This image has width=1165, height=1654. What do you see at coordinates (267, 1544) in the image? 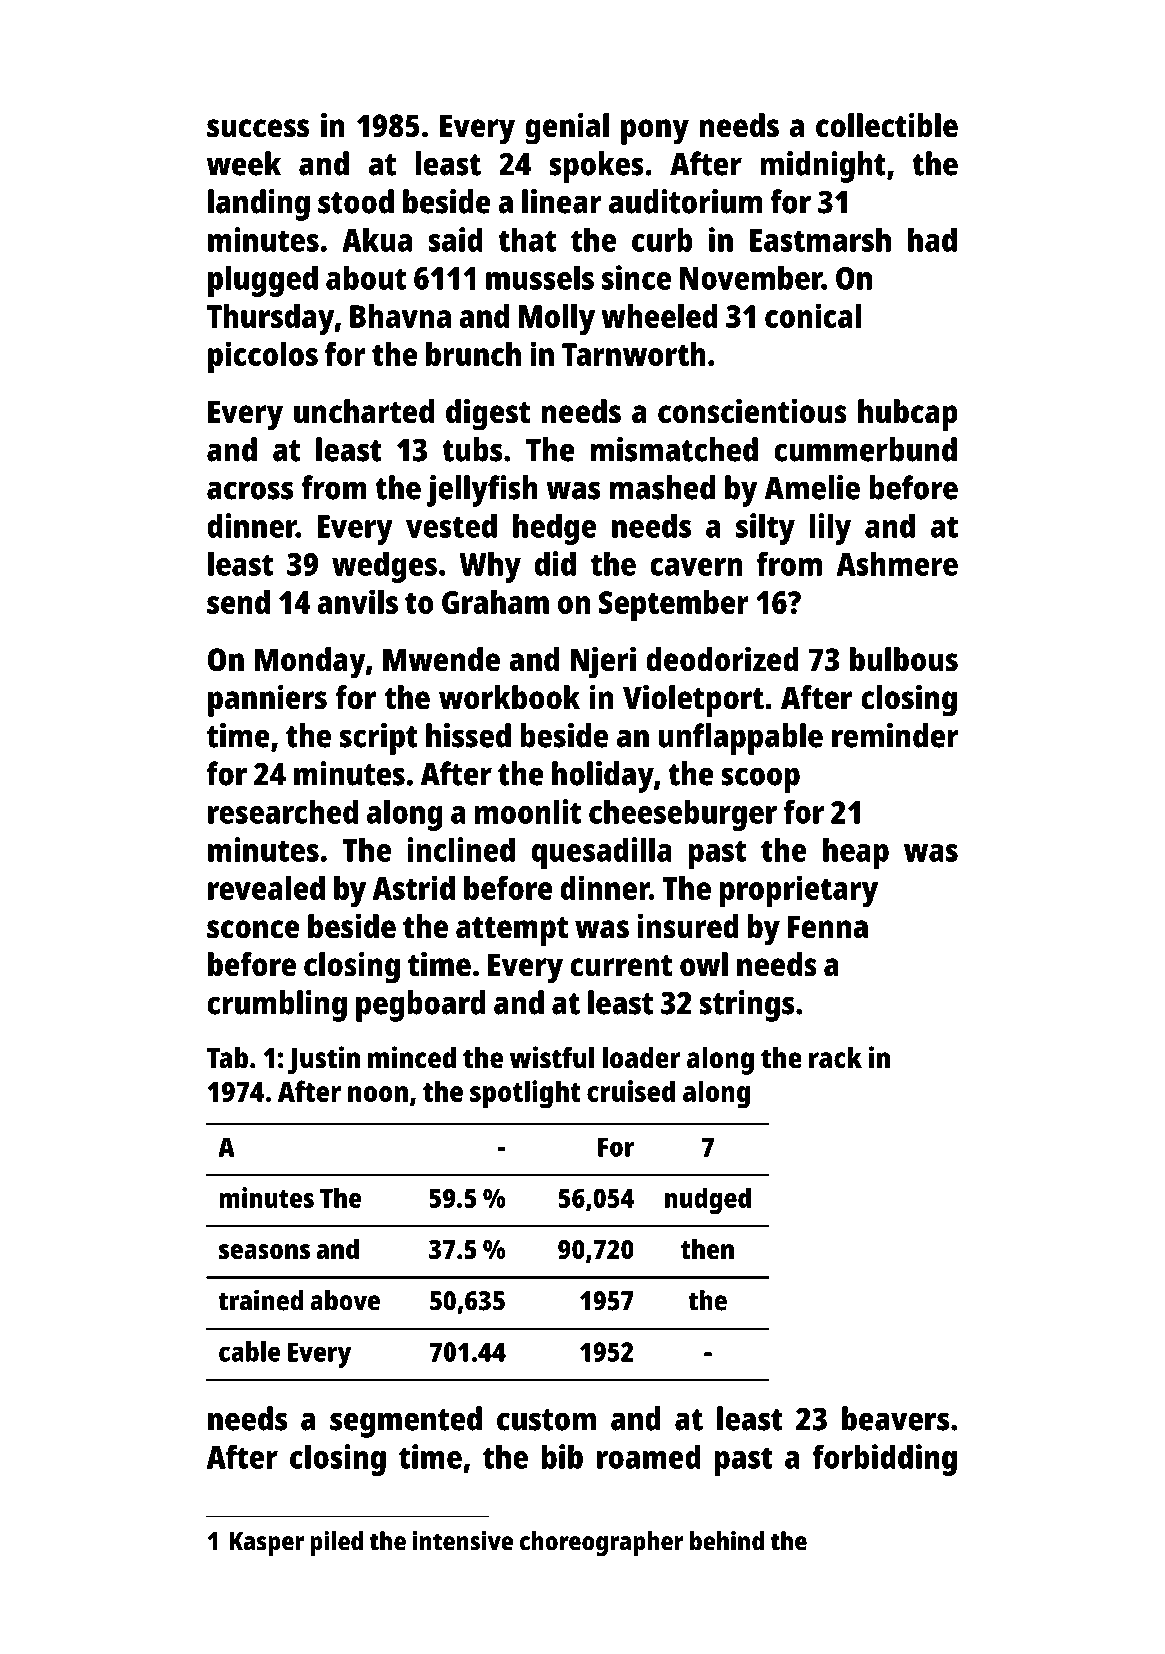
I see `Kasper` at bounding box center [267, 1544].
